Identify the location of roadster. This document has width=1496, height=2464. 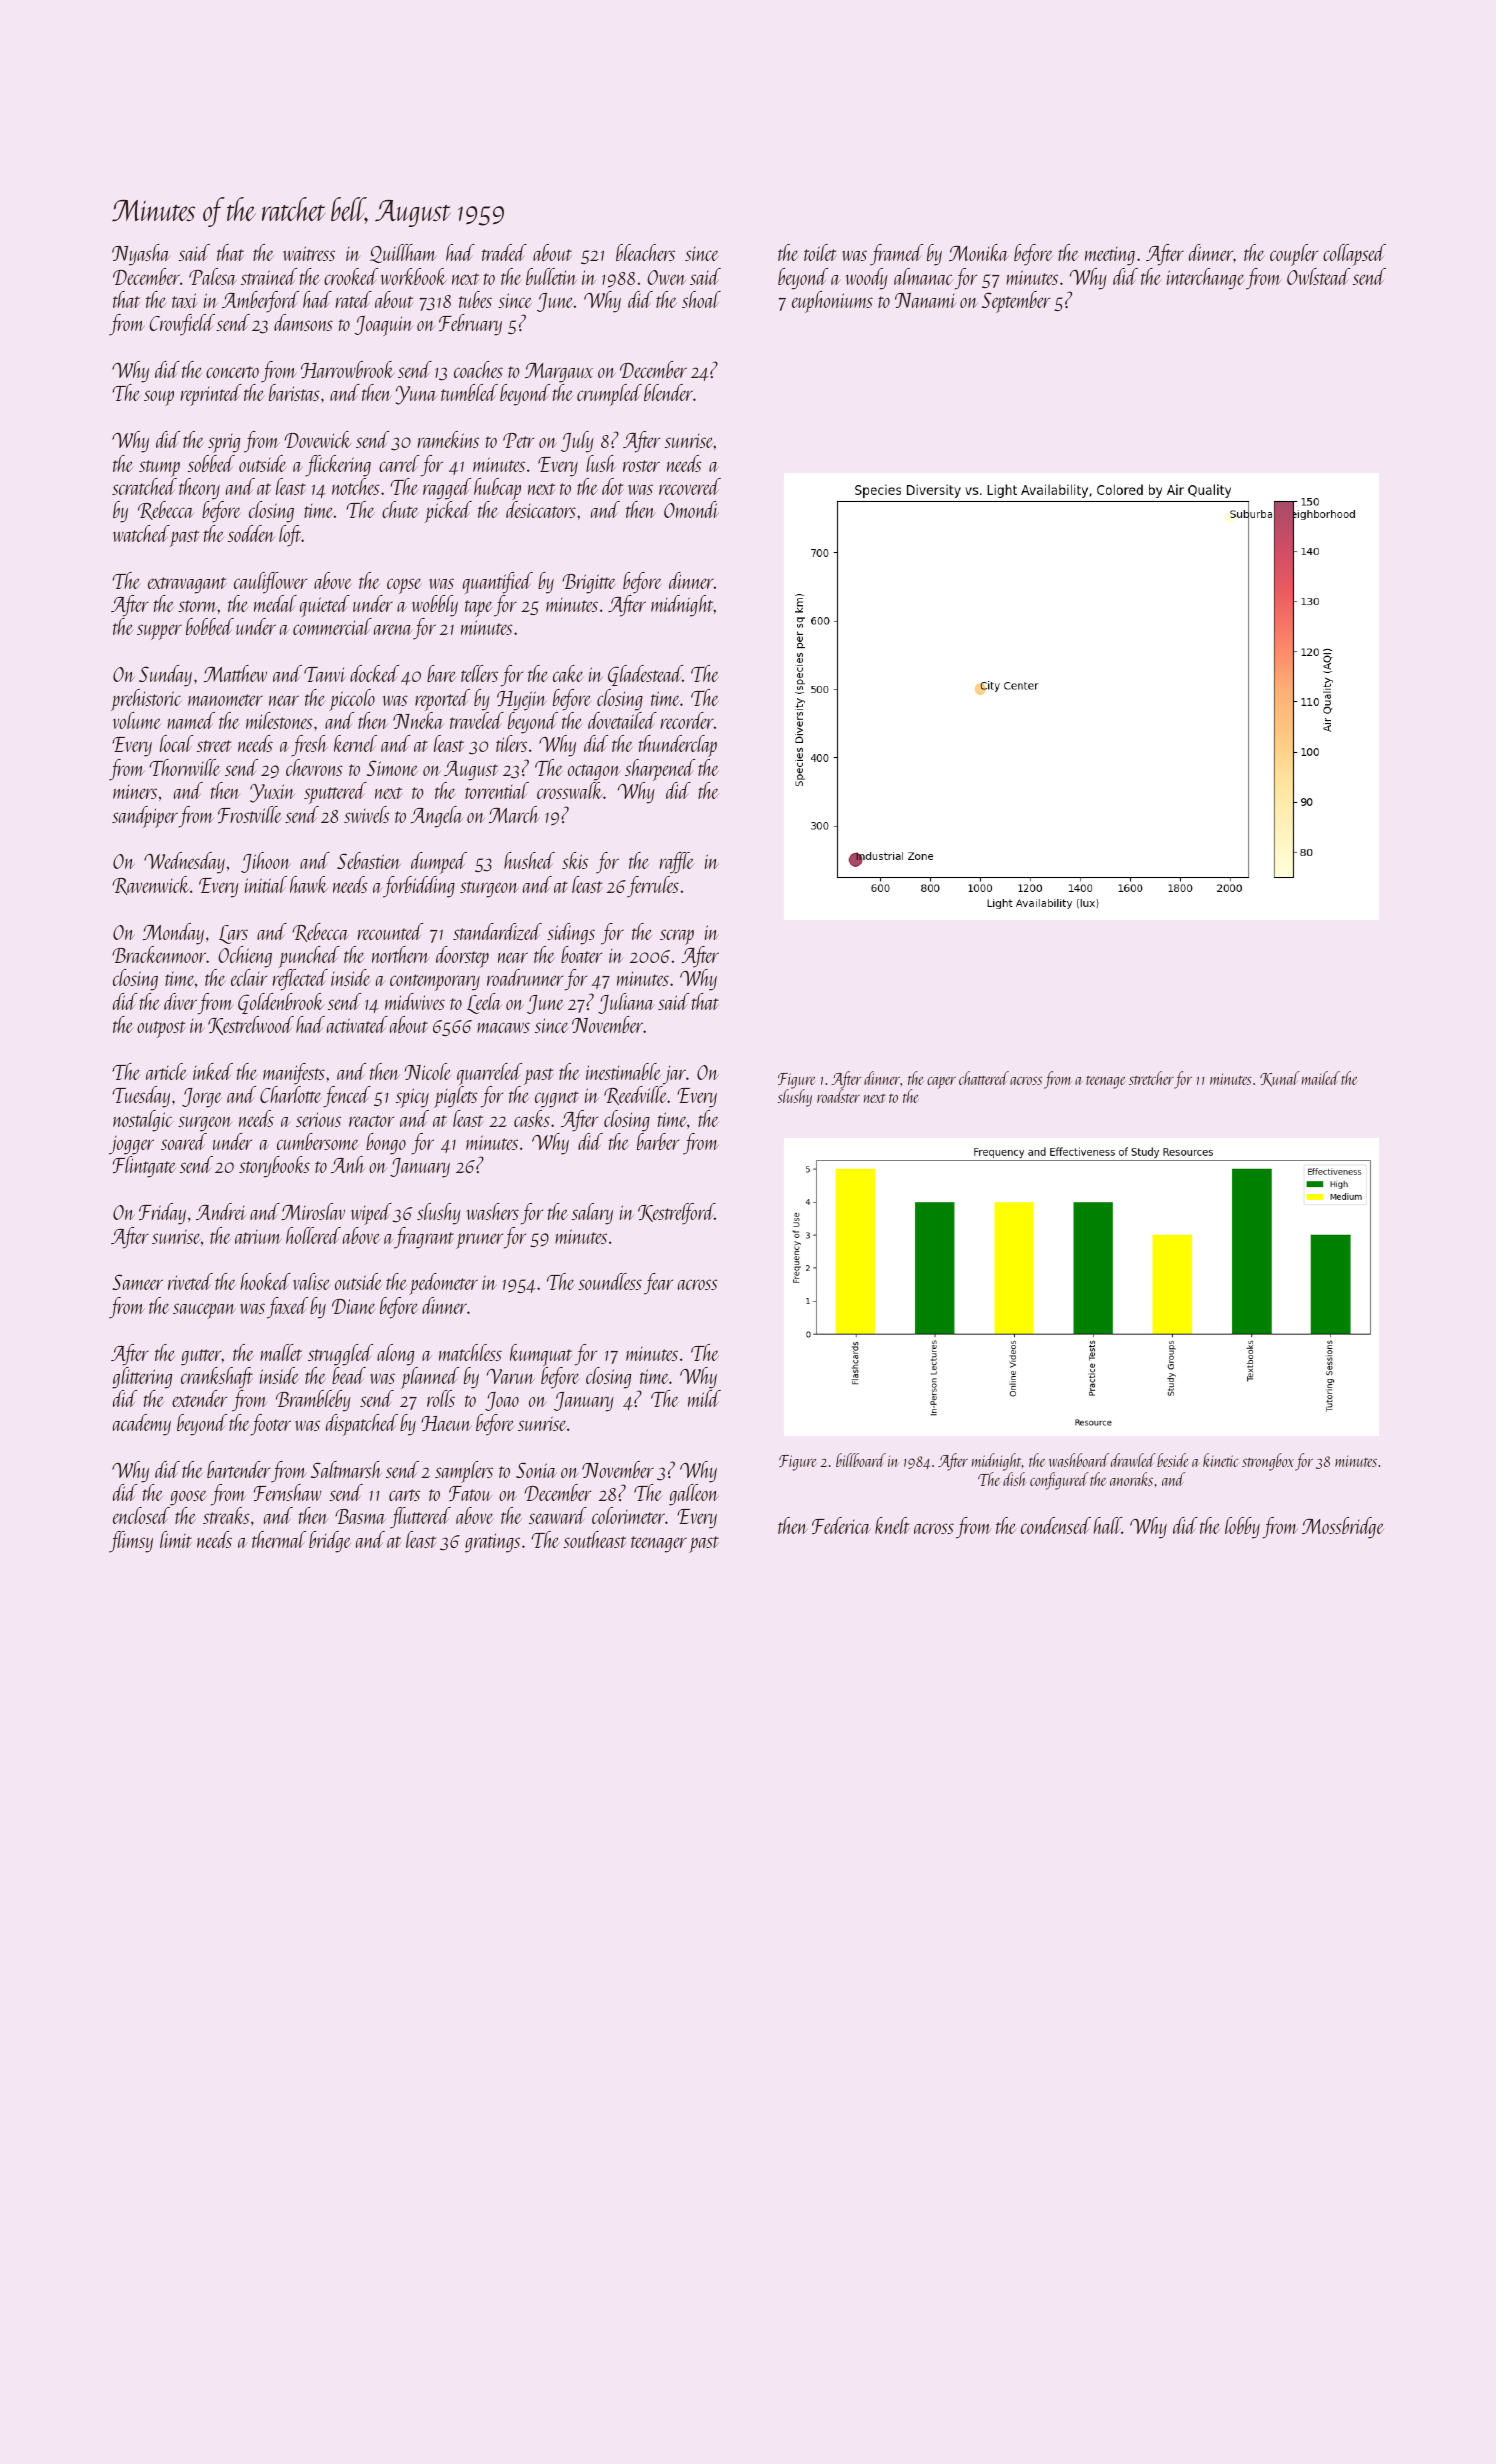
(838, 1096).
